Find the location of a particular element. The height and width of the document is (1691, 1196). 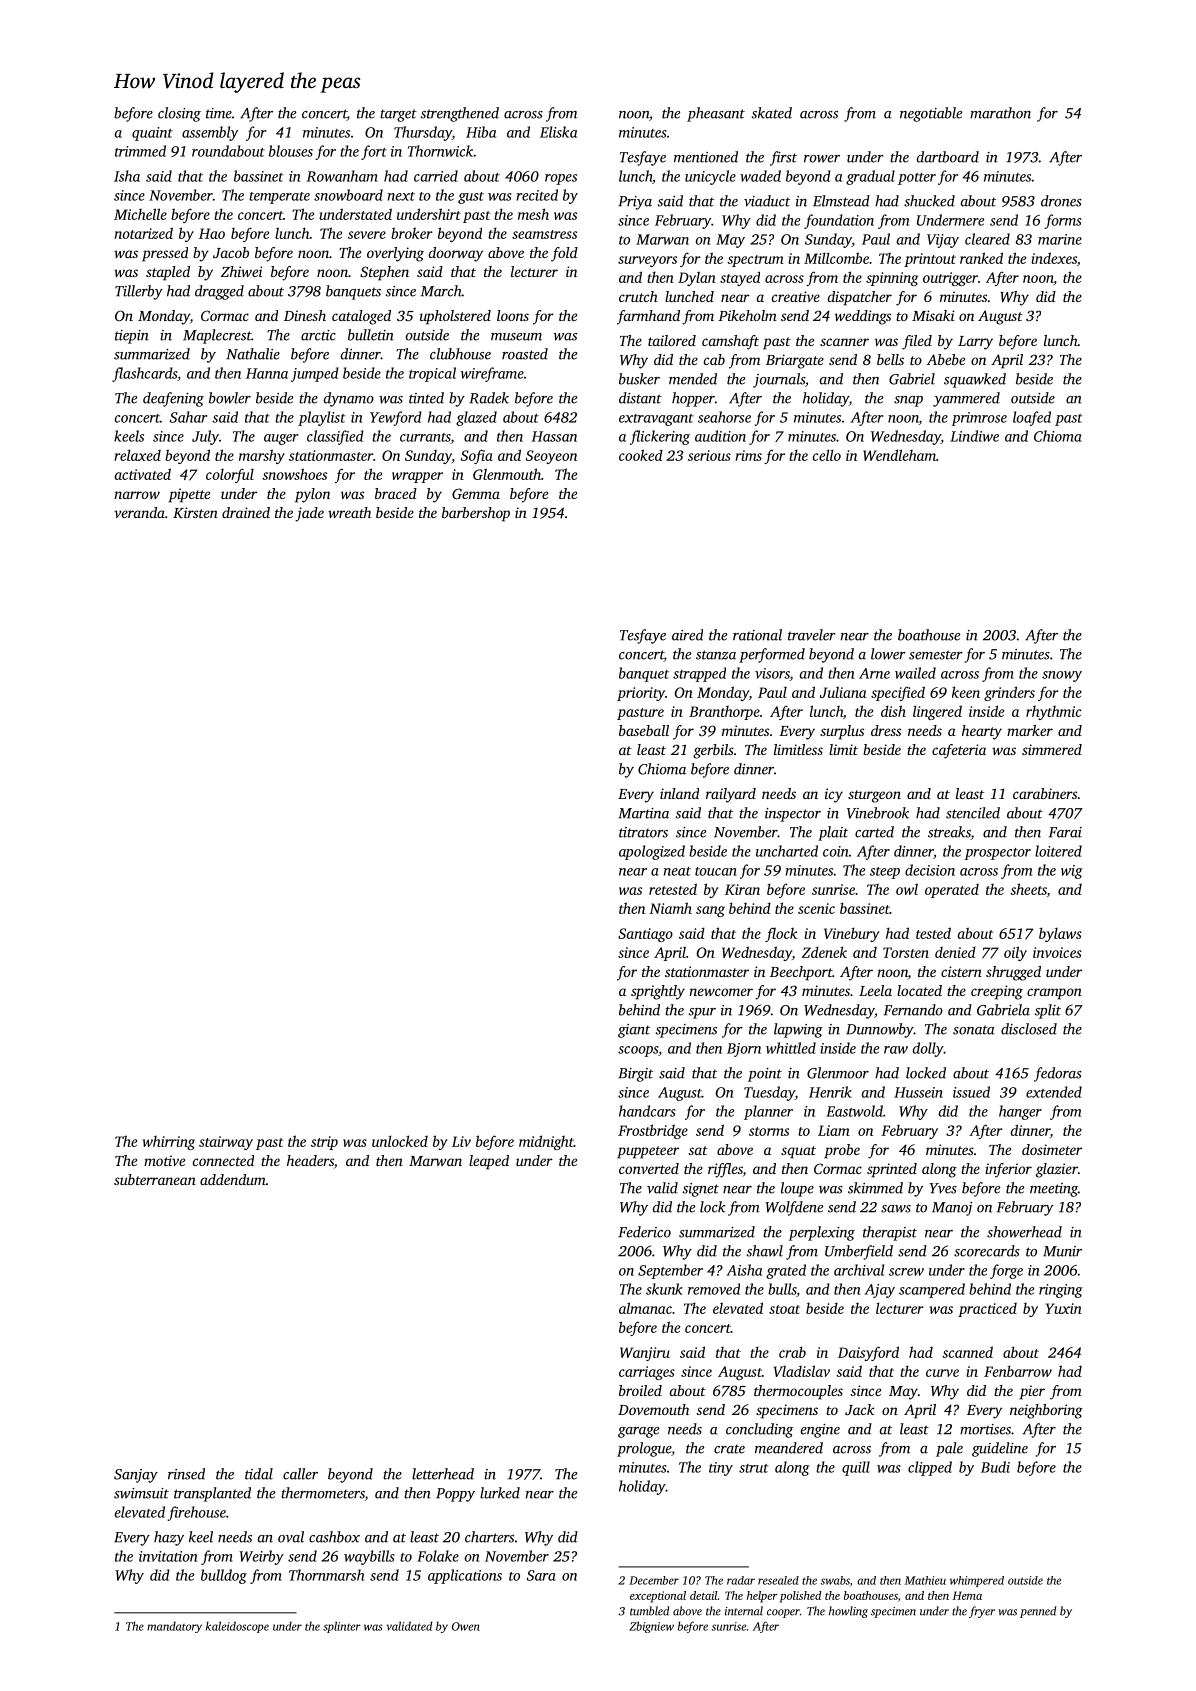

Sofia is located at coordinates (477, 456).
